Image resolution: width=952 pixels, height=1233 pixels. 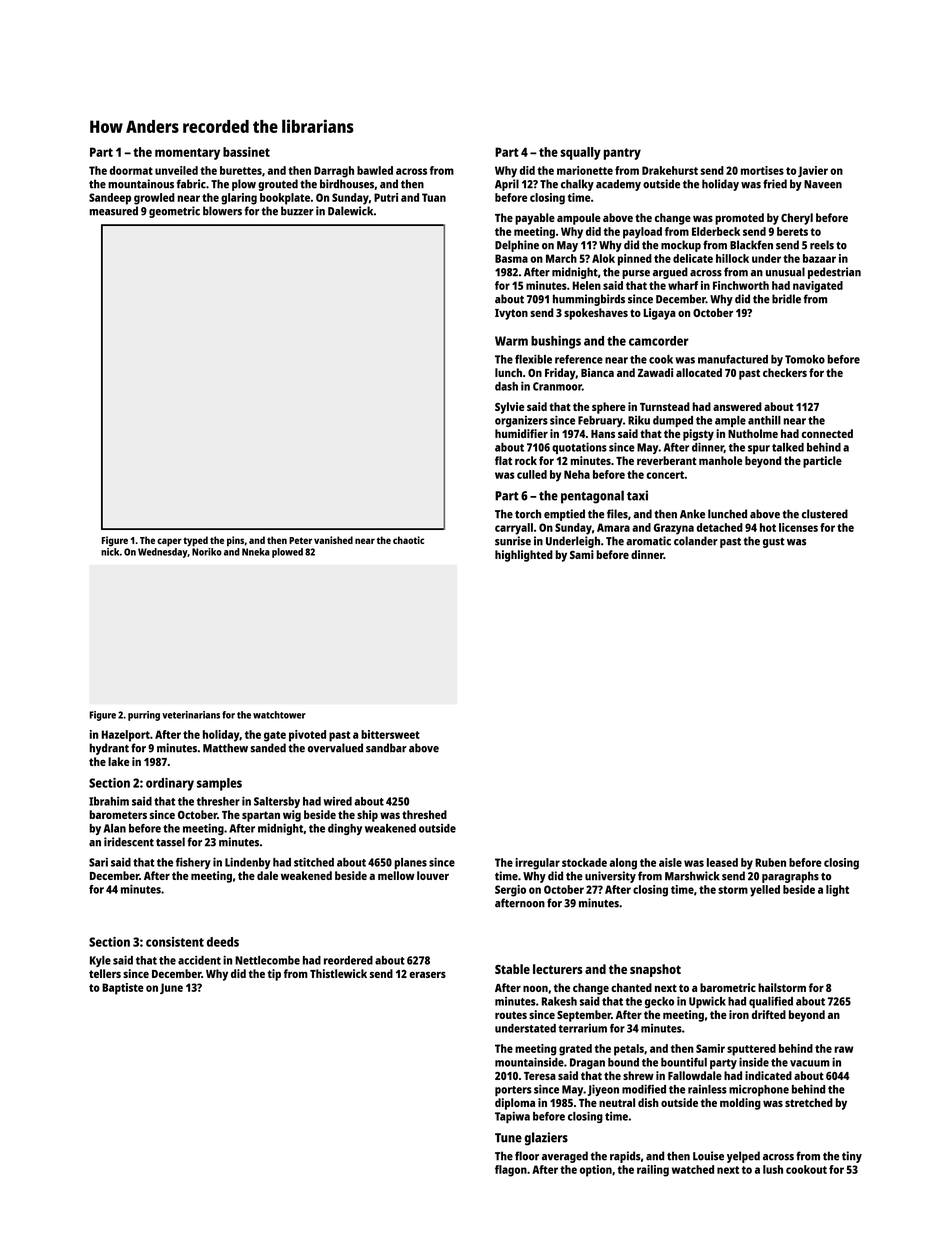 What do you see at coordinates (533, 359) in the screenshot?
I see `flexible` at bounding box center [533, 359].
